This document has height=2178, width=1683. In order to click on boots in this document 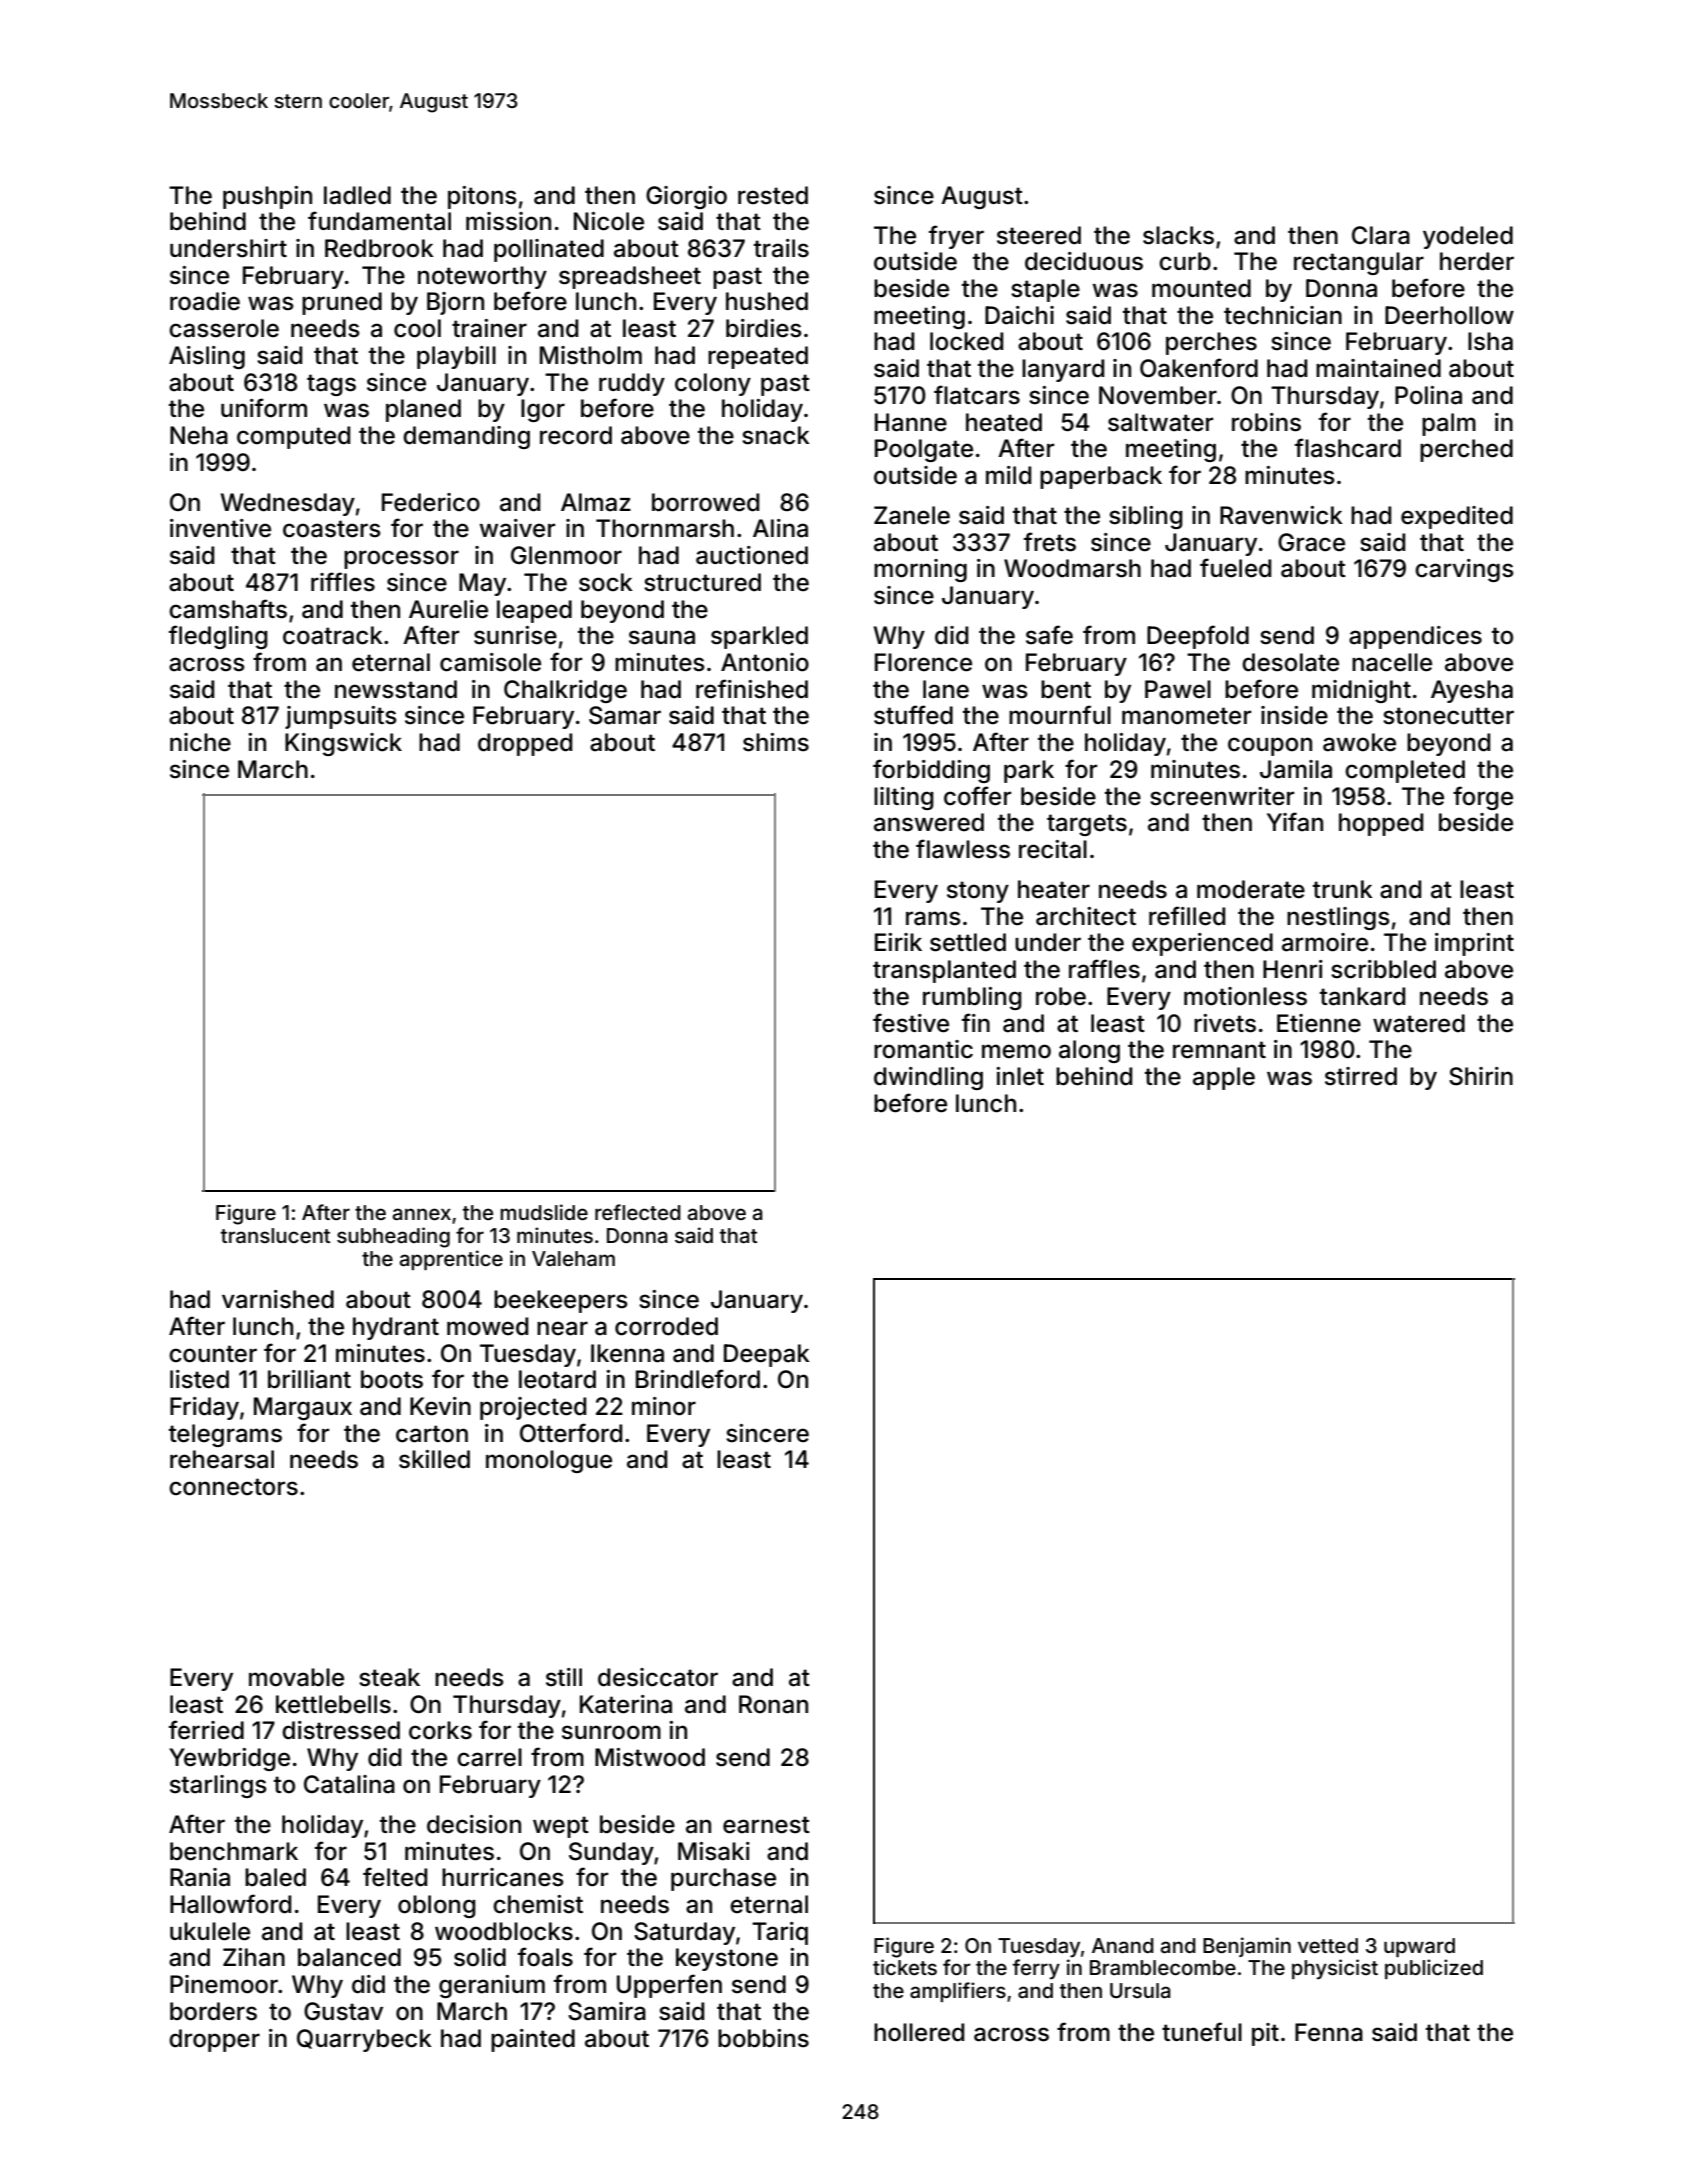, I will do `click(392, 1379)`.
